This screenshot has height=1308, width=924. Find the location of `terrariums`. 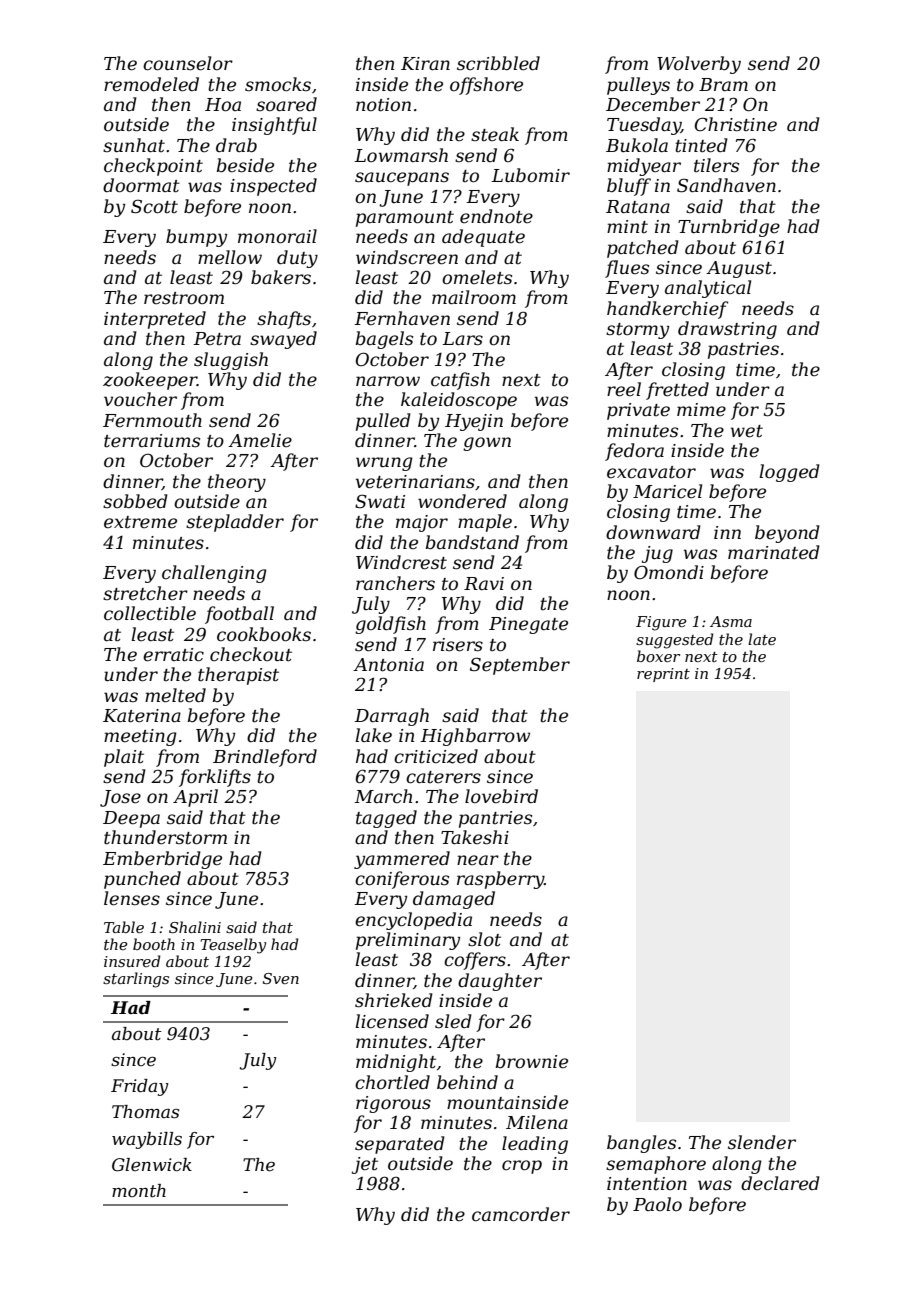

terrariums is located at coordinates (152, 441).
